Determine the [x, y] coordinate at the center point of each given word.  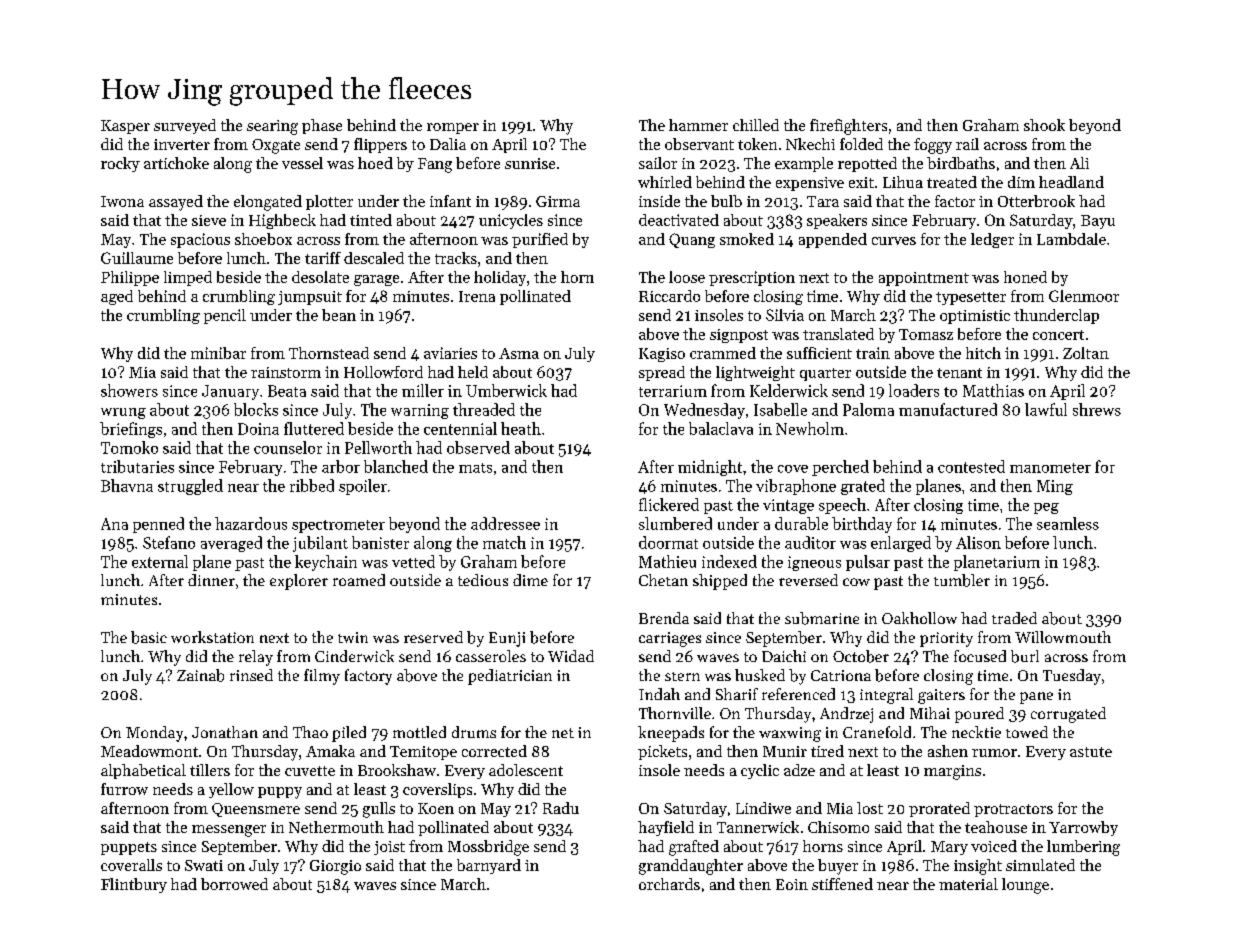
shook [1044, 125]
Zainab [200, 675]
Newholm [810, 428]
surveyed [185, 126]
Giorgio [335, 867]
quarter [825, 374]
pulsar [868, 563]
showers [129, 390]
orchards [669, 884]
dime [530, 580]
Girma [558, 201]
